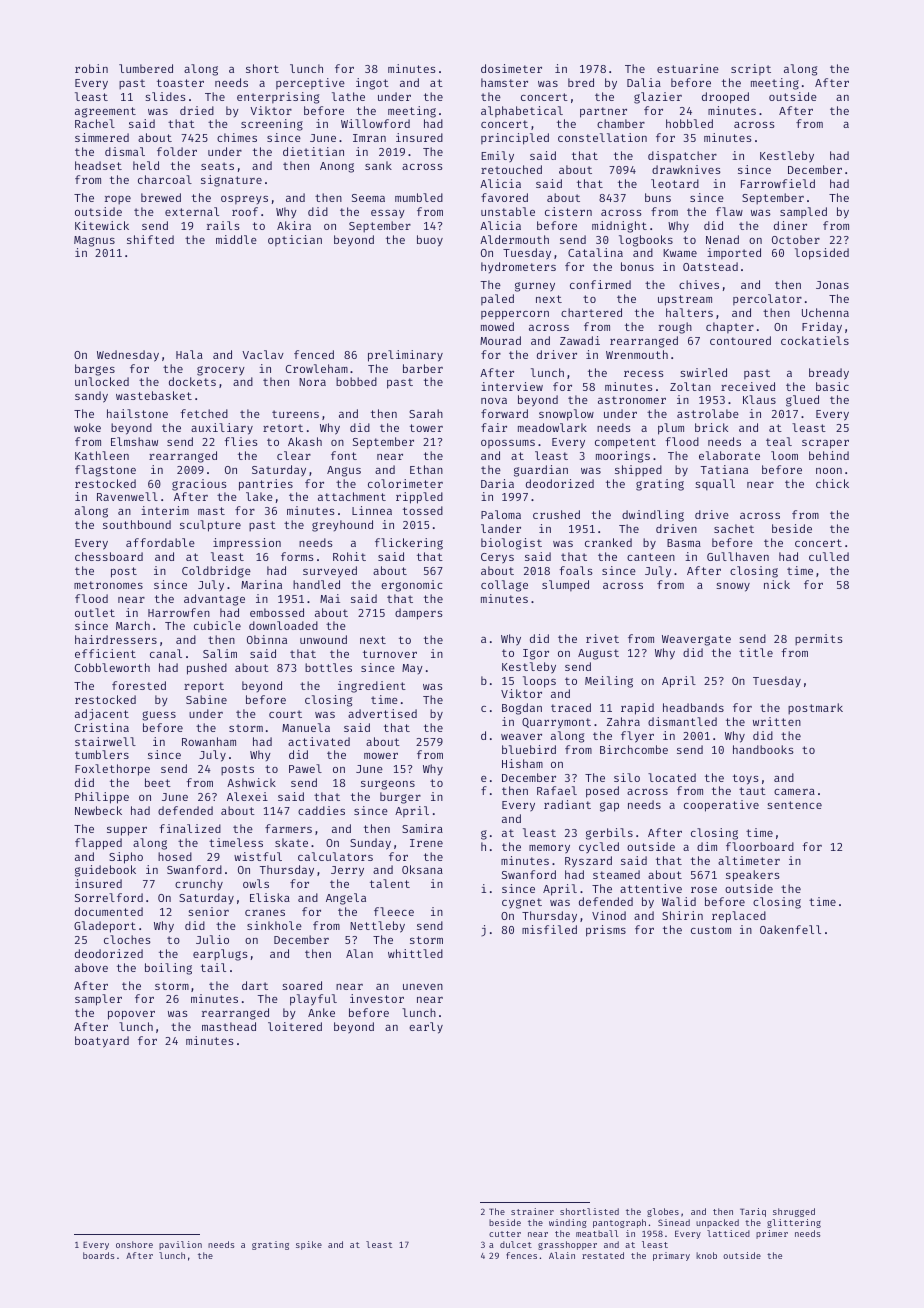  Describe the element at coordinates (790, 929) in the screenshot. I see `Oakenfell` at that location.
